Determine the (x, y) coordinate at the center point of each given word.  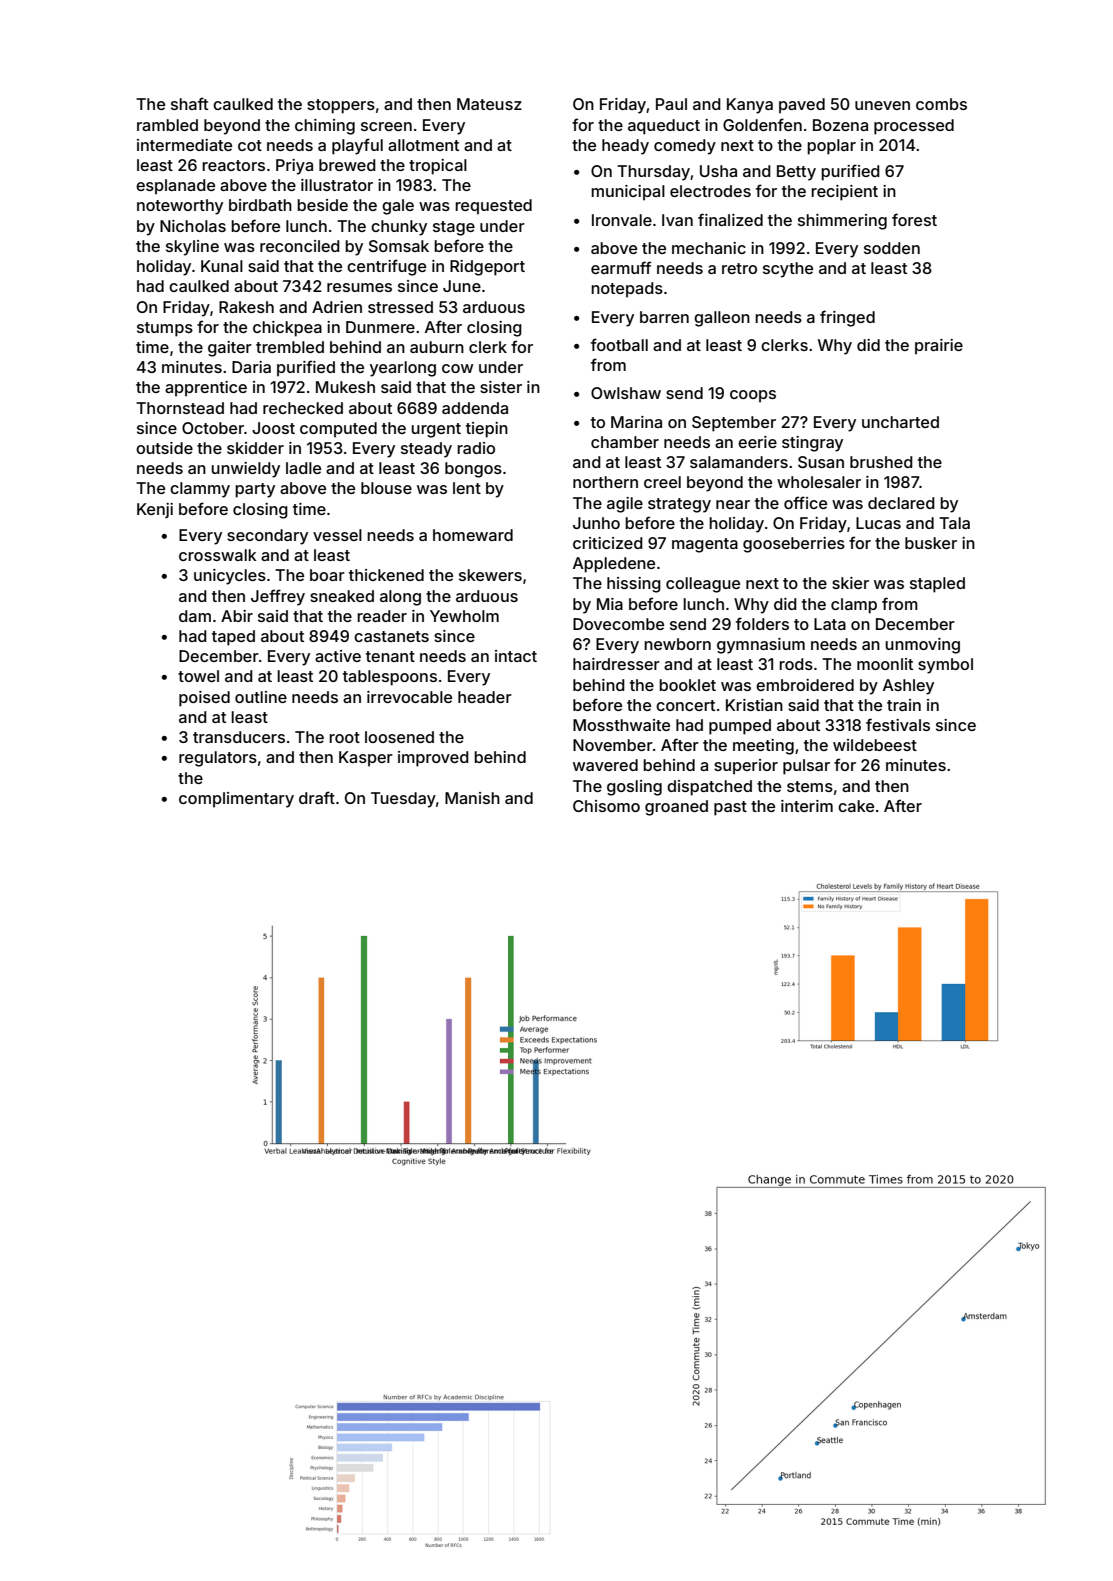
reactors (233, 165)
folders (762, 623)
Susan (821, 462)
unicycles (230, 577)
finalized (730, 219)
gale (398, 207)
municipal (628, 193)
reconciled (300, 246)
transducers (239, 737)
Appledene (614, 565)
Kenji (155, 510)
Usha (718, 171)
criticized (608, 543)
